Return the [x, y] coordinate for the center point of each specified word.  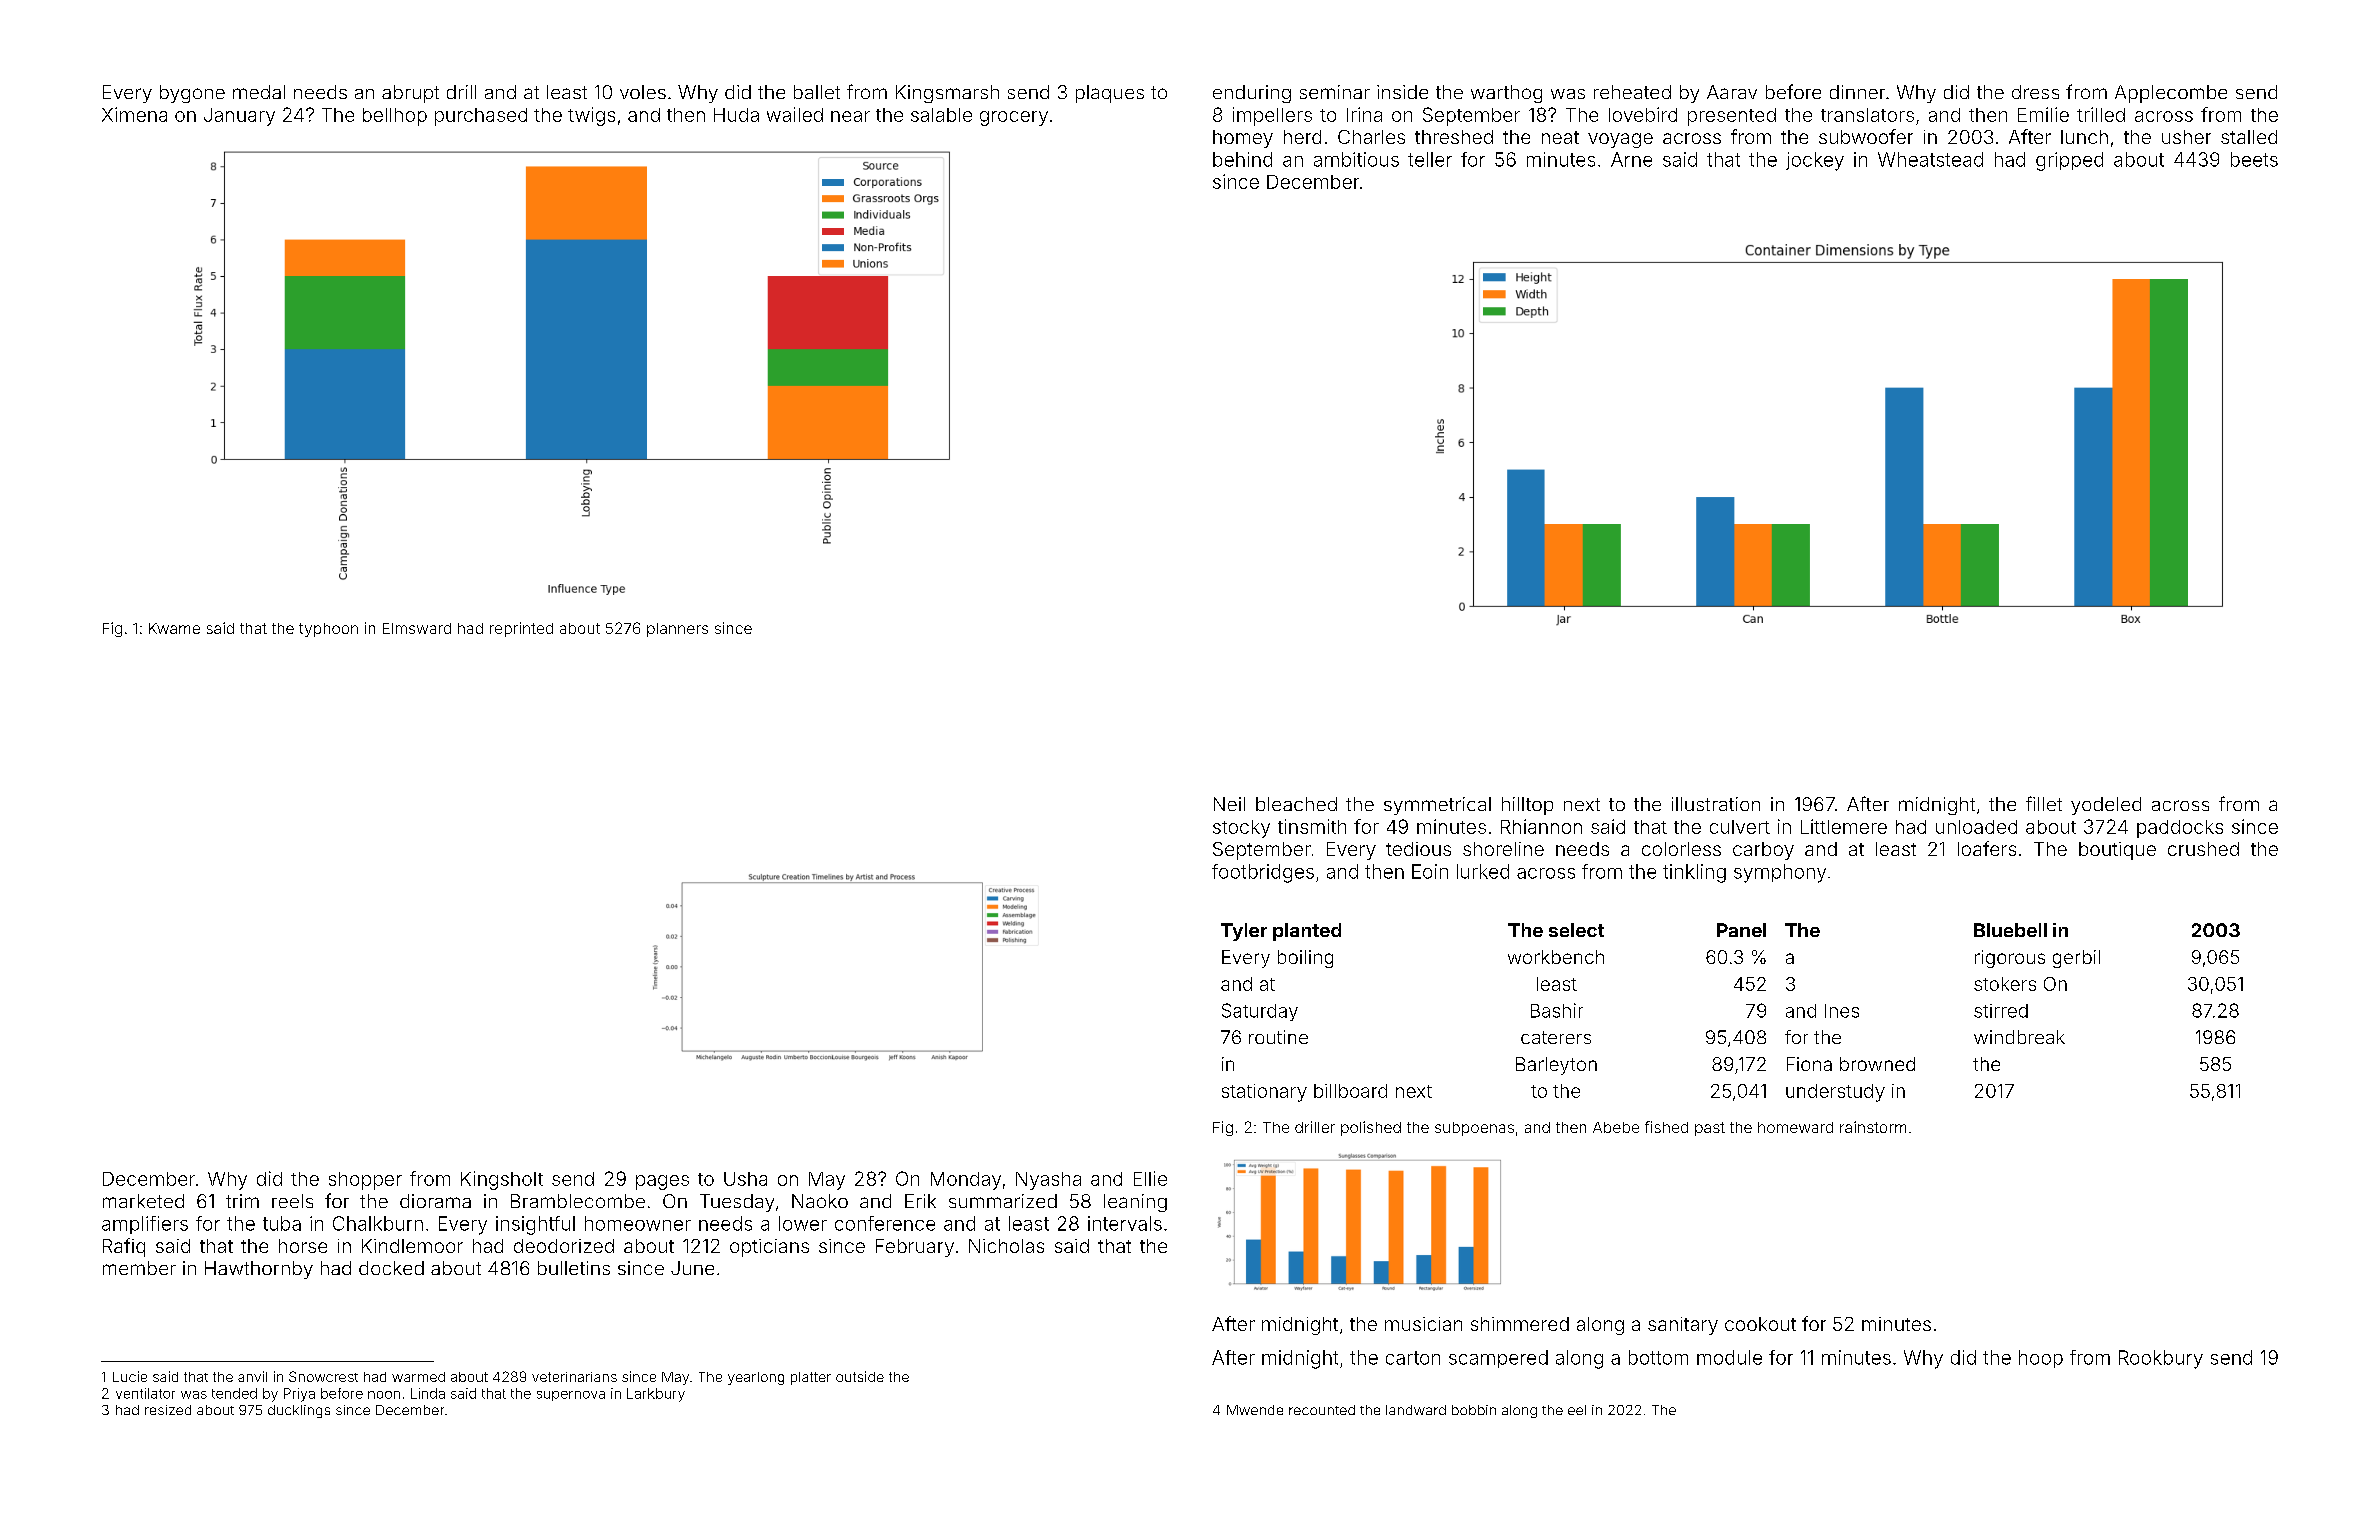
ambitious [1356, 159]
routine [1278, 1037]
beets [2254, 159]
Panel [1741, 930]
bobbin [1474, 1410]
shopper [365, 1181]
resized [168, 1410]
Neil [1229, 804]
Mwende [1255, 1410]
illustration [1716, 804]
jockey [1815, 161]
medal [259, 92]
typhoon [328, 630]
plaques [1110, 94]
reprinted [521, 629]
